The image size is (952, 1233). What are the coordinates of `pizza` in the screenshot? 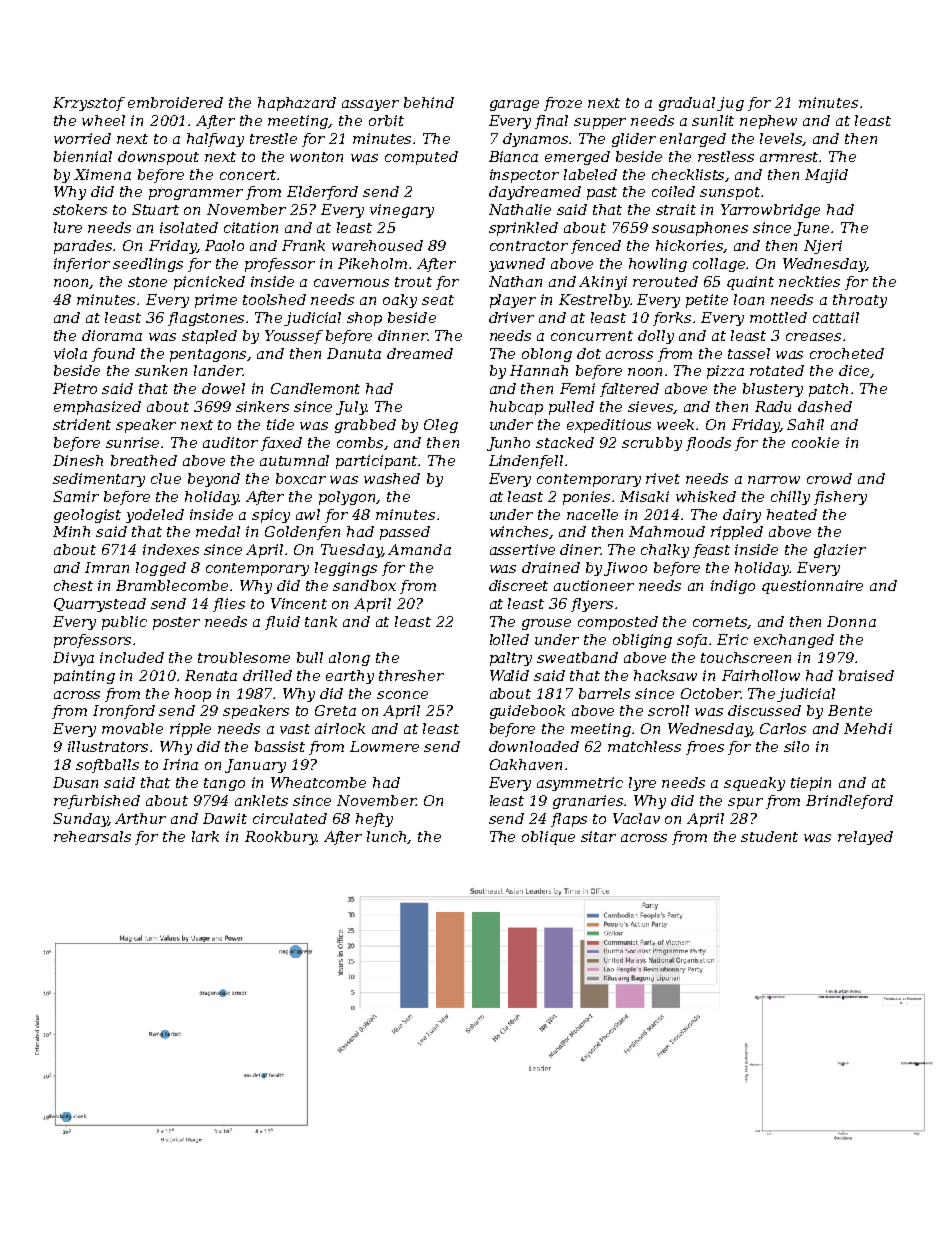 It's located at (725, 372).
